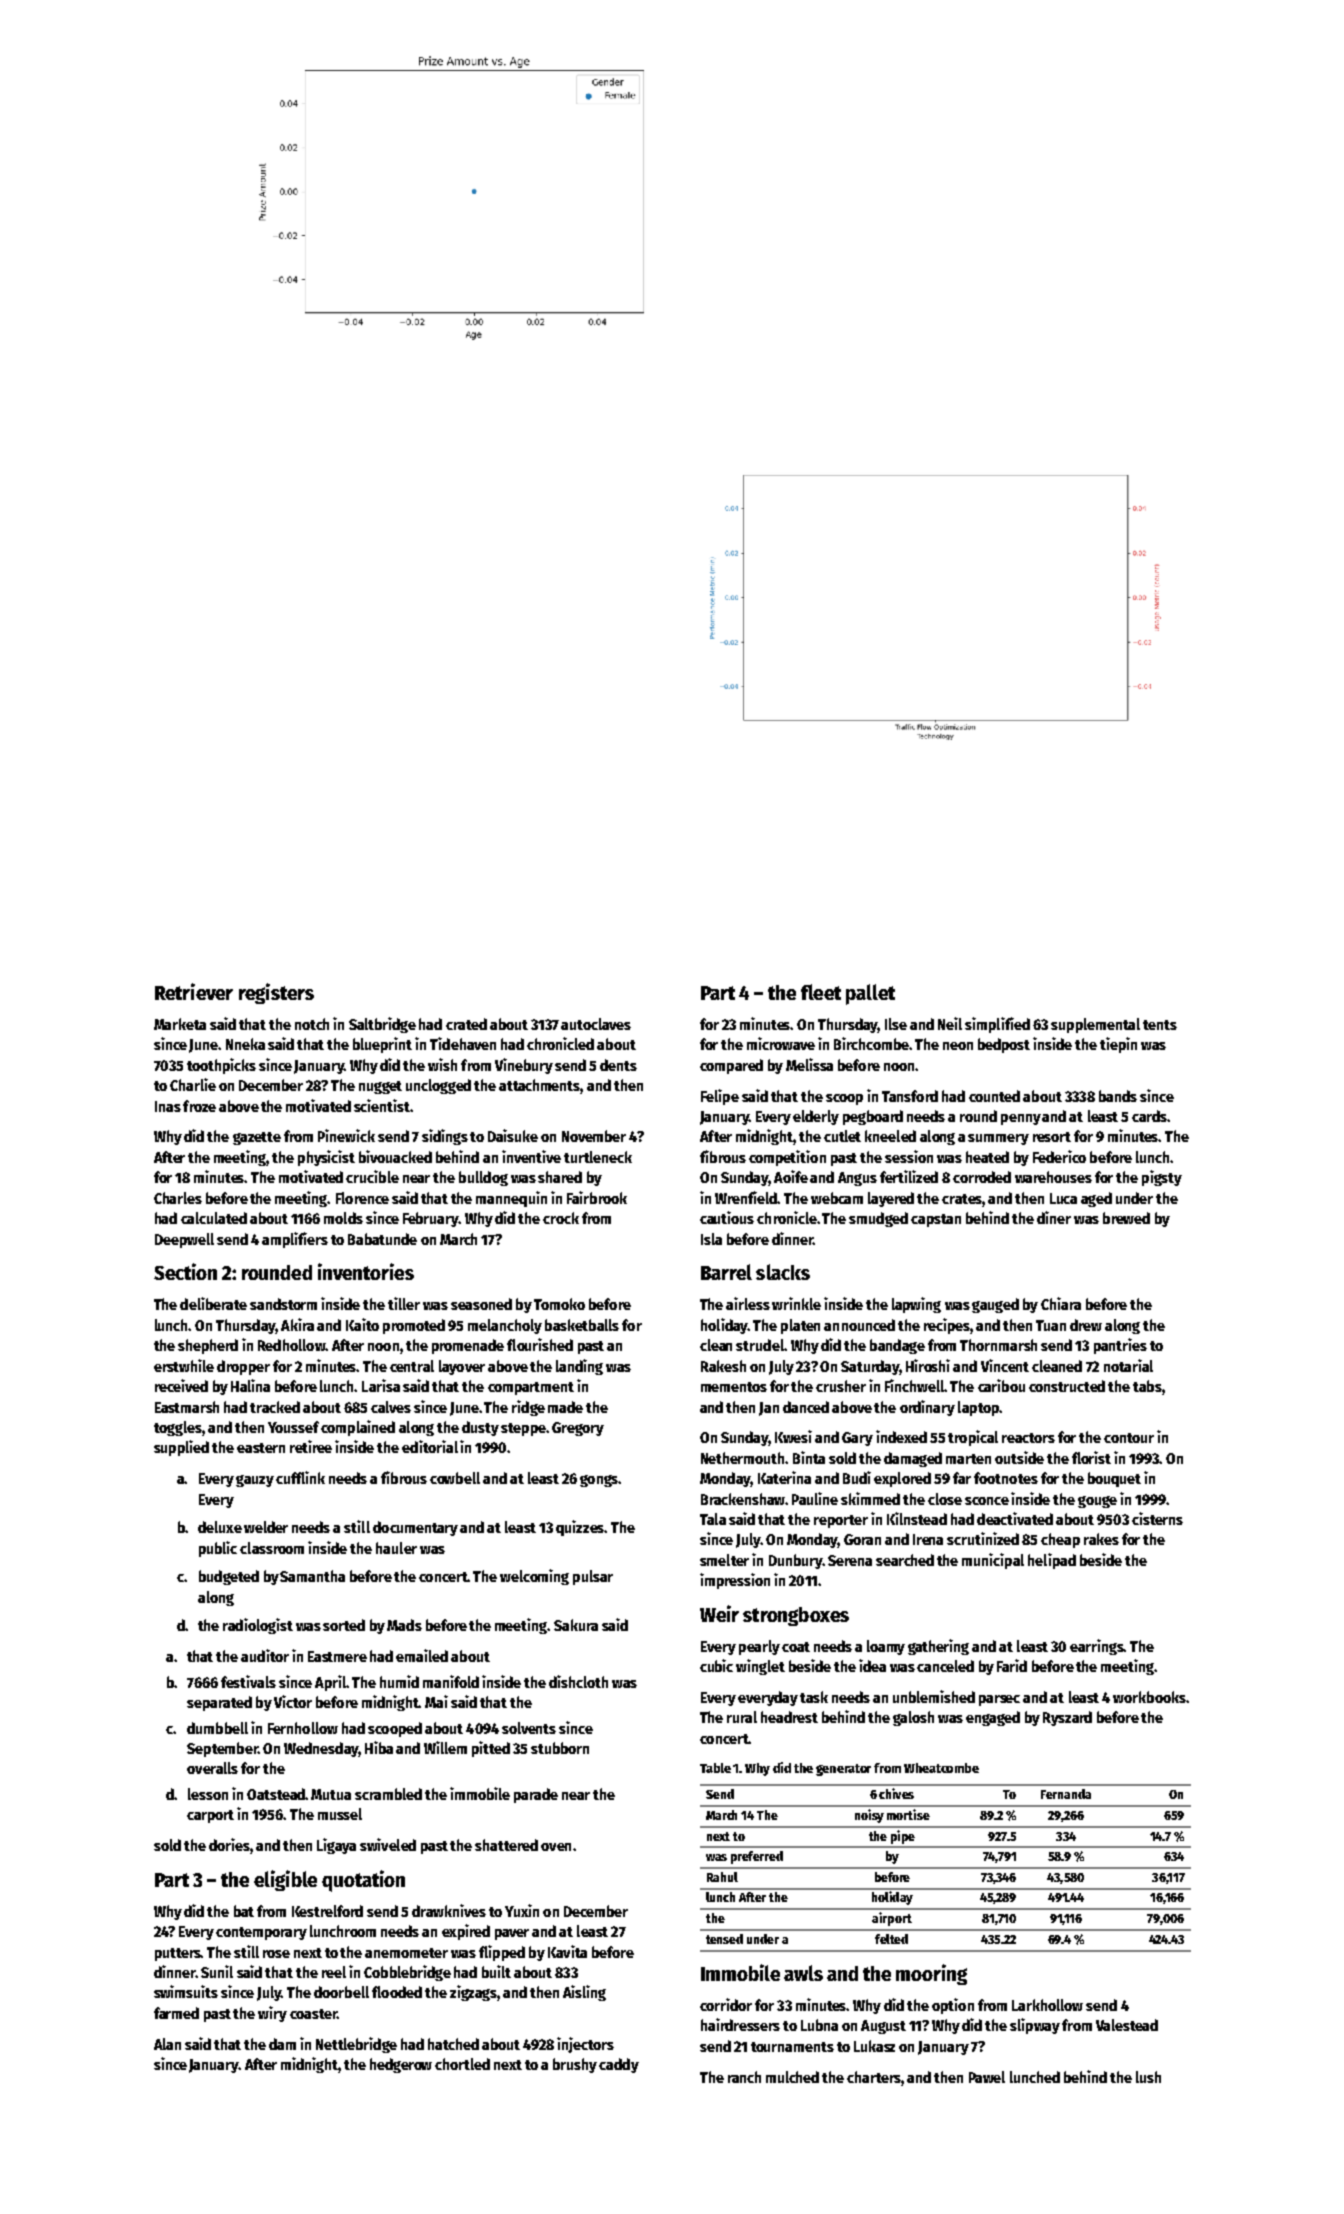  Describe the element at coordinates (1148, 2077) in the document. I see `lush` at that location.
